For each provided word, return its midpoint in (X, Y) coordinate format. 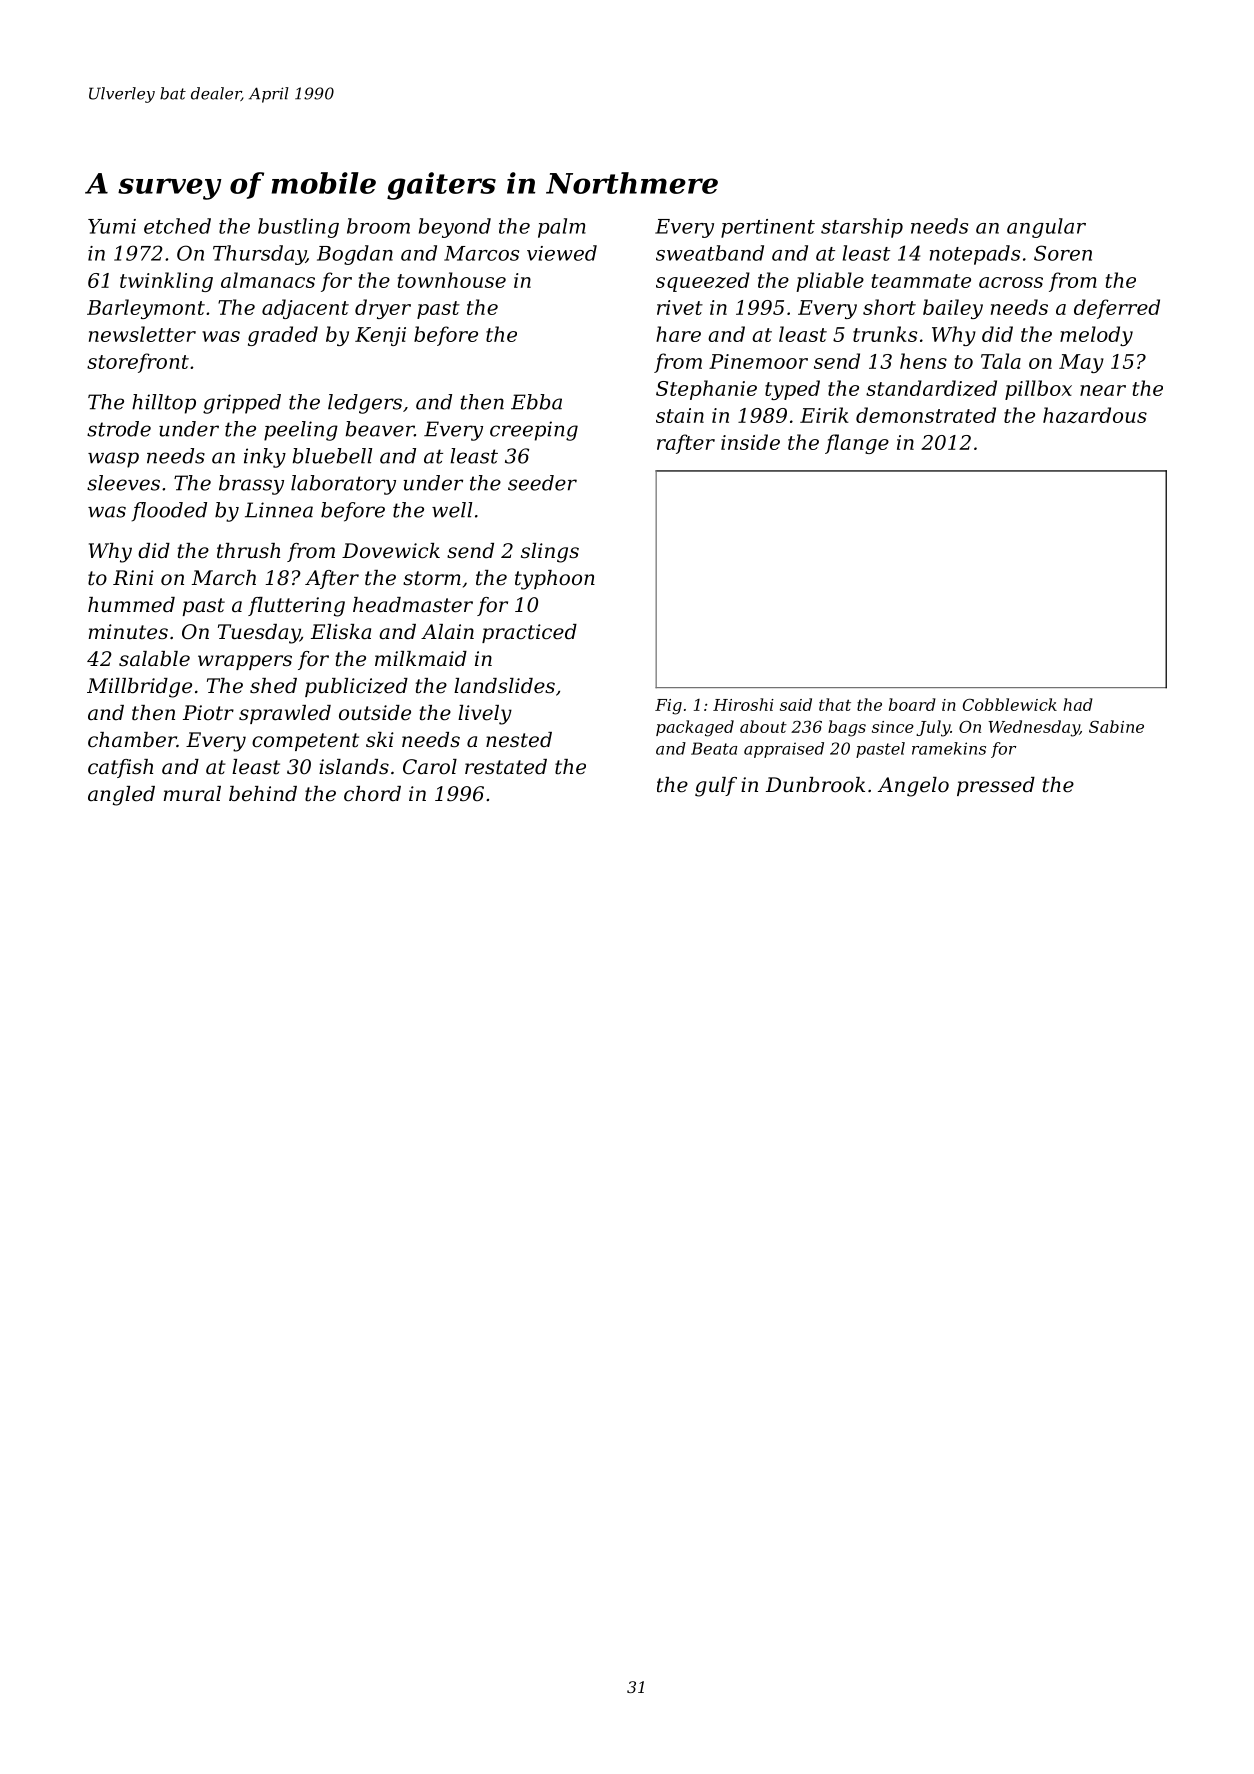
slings (550, 553)
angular (1046, 228)
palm (562, 228)
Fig (668, 707)
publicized (356, 687)
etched (177, 226)
